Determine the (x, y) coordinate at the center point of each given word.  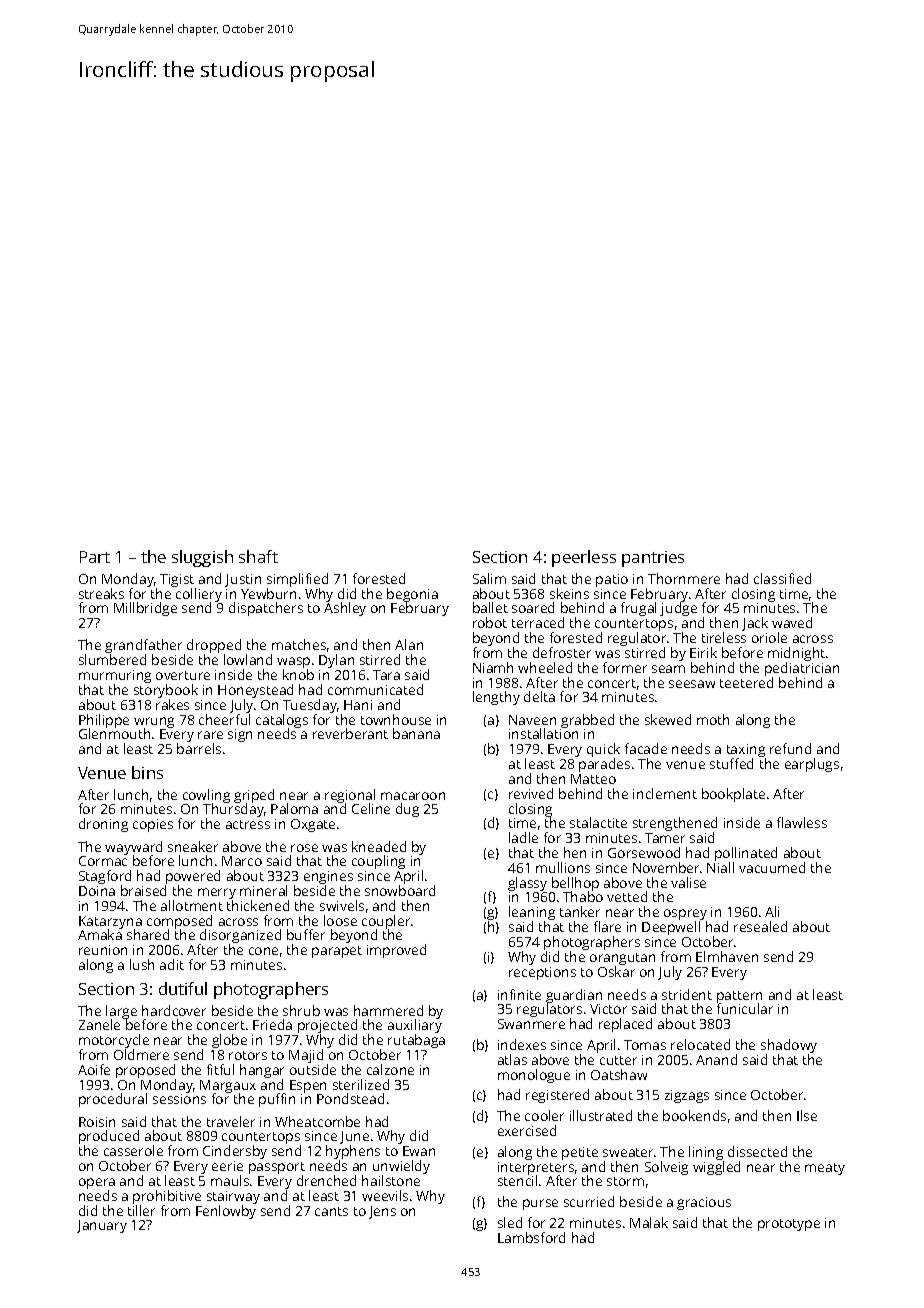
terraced (538, 622)
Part (95, 557)
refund (790, 748)
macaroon (413, 796)
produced (109, 1138)
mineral (263, 890)
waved (792, 622)
